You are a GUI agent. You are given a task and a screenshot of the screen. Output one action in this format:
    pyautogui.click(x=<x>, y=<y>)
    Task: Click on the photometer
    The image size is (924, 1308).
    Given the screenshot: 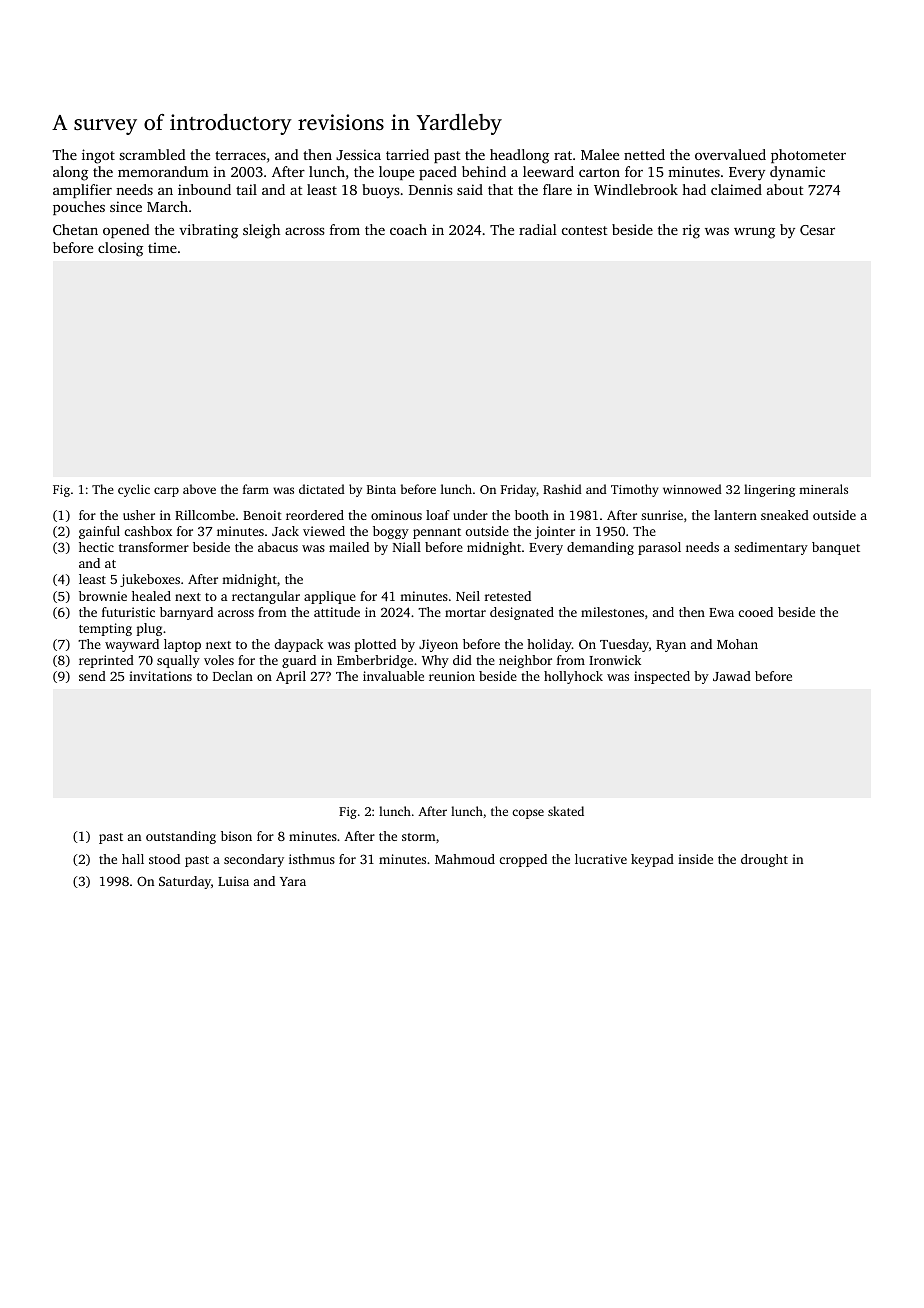 What is the action you would take?
    pyautogui.click(x=808, y=156)
